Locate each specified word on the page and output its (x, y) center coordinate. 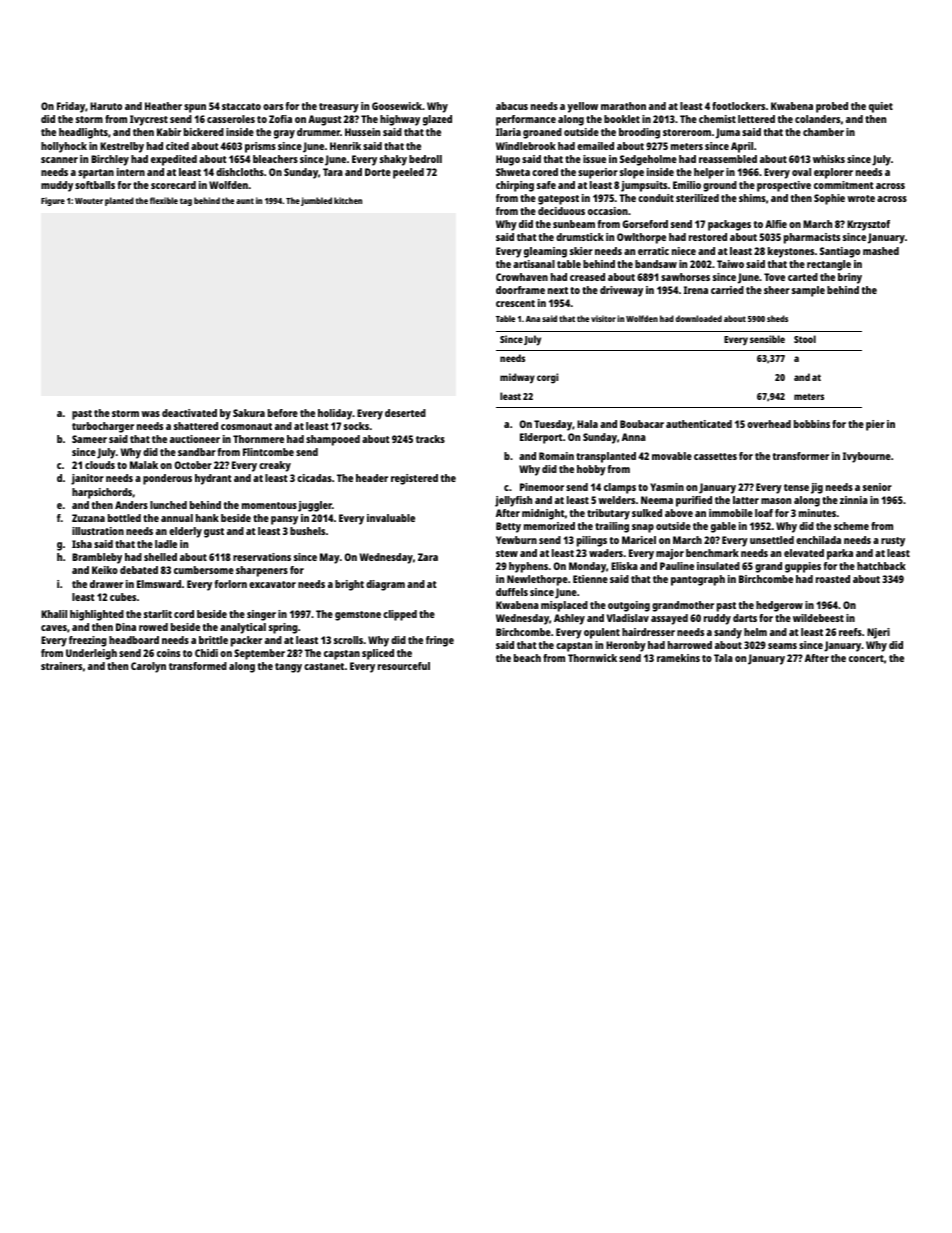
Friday (71, 107)
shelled (160, 557)
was (150, 414)
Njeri (878, 633)
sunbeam (574, 224)
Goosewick (397, 106)
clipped (400, 615)
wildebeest (818, 618)
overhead (769, 424)
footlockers (738, 106)
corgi (547, 378)
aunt (245, 201)
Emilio (687, 185)
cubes (123, 597)
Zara (428, 557)
